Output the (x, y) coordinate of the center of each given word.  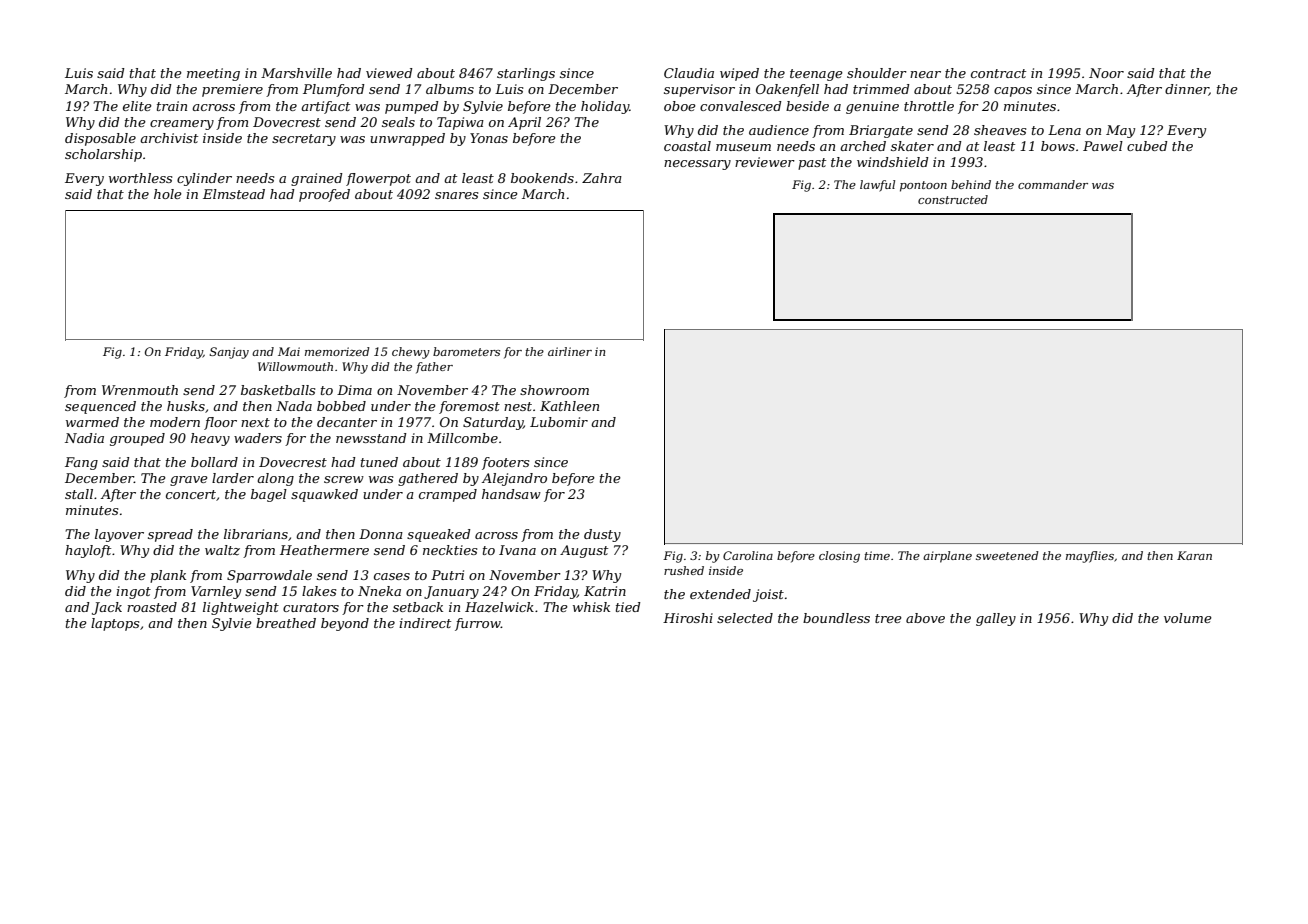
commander (1053, 184)
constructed (953, 199)
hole (168, 194)
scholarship (103, 155)
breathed (286, 623)
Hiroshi (688, 618)
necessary (697, 165)
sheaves (1000, 130)
